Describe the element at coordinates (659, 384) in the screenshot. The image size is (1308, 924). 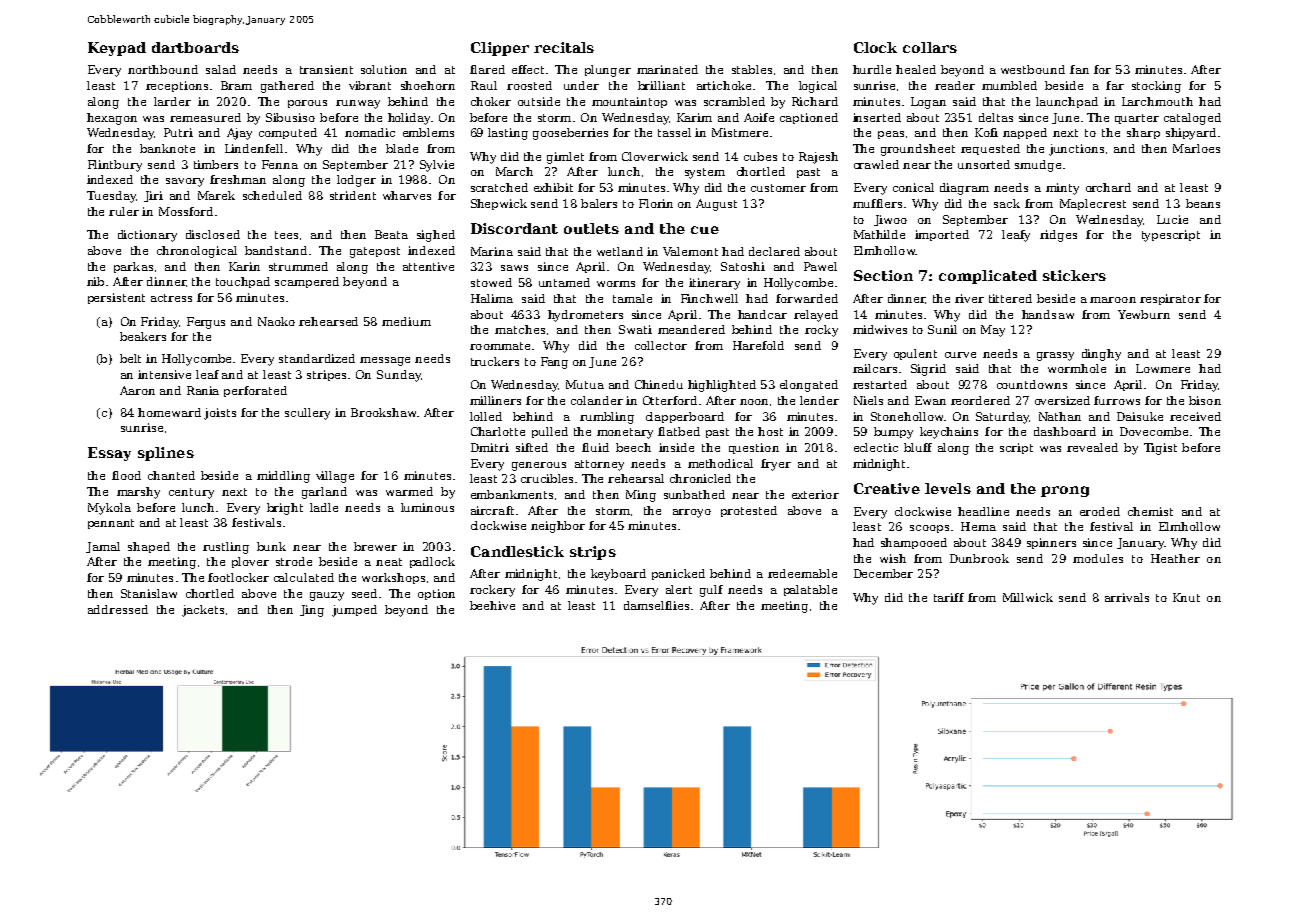
I see `Chinedu` at that location.
